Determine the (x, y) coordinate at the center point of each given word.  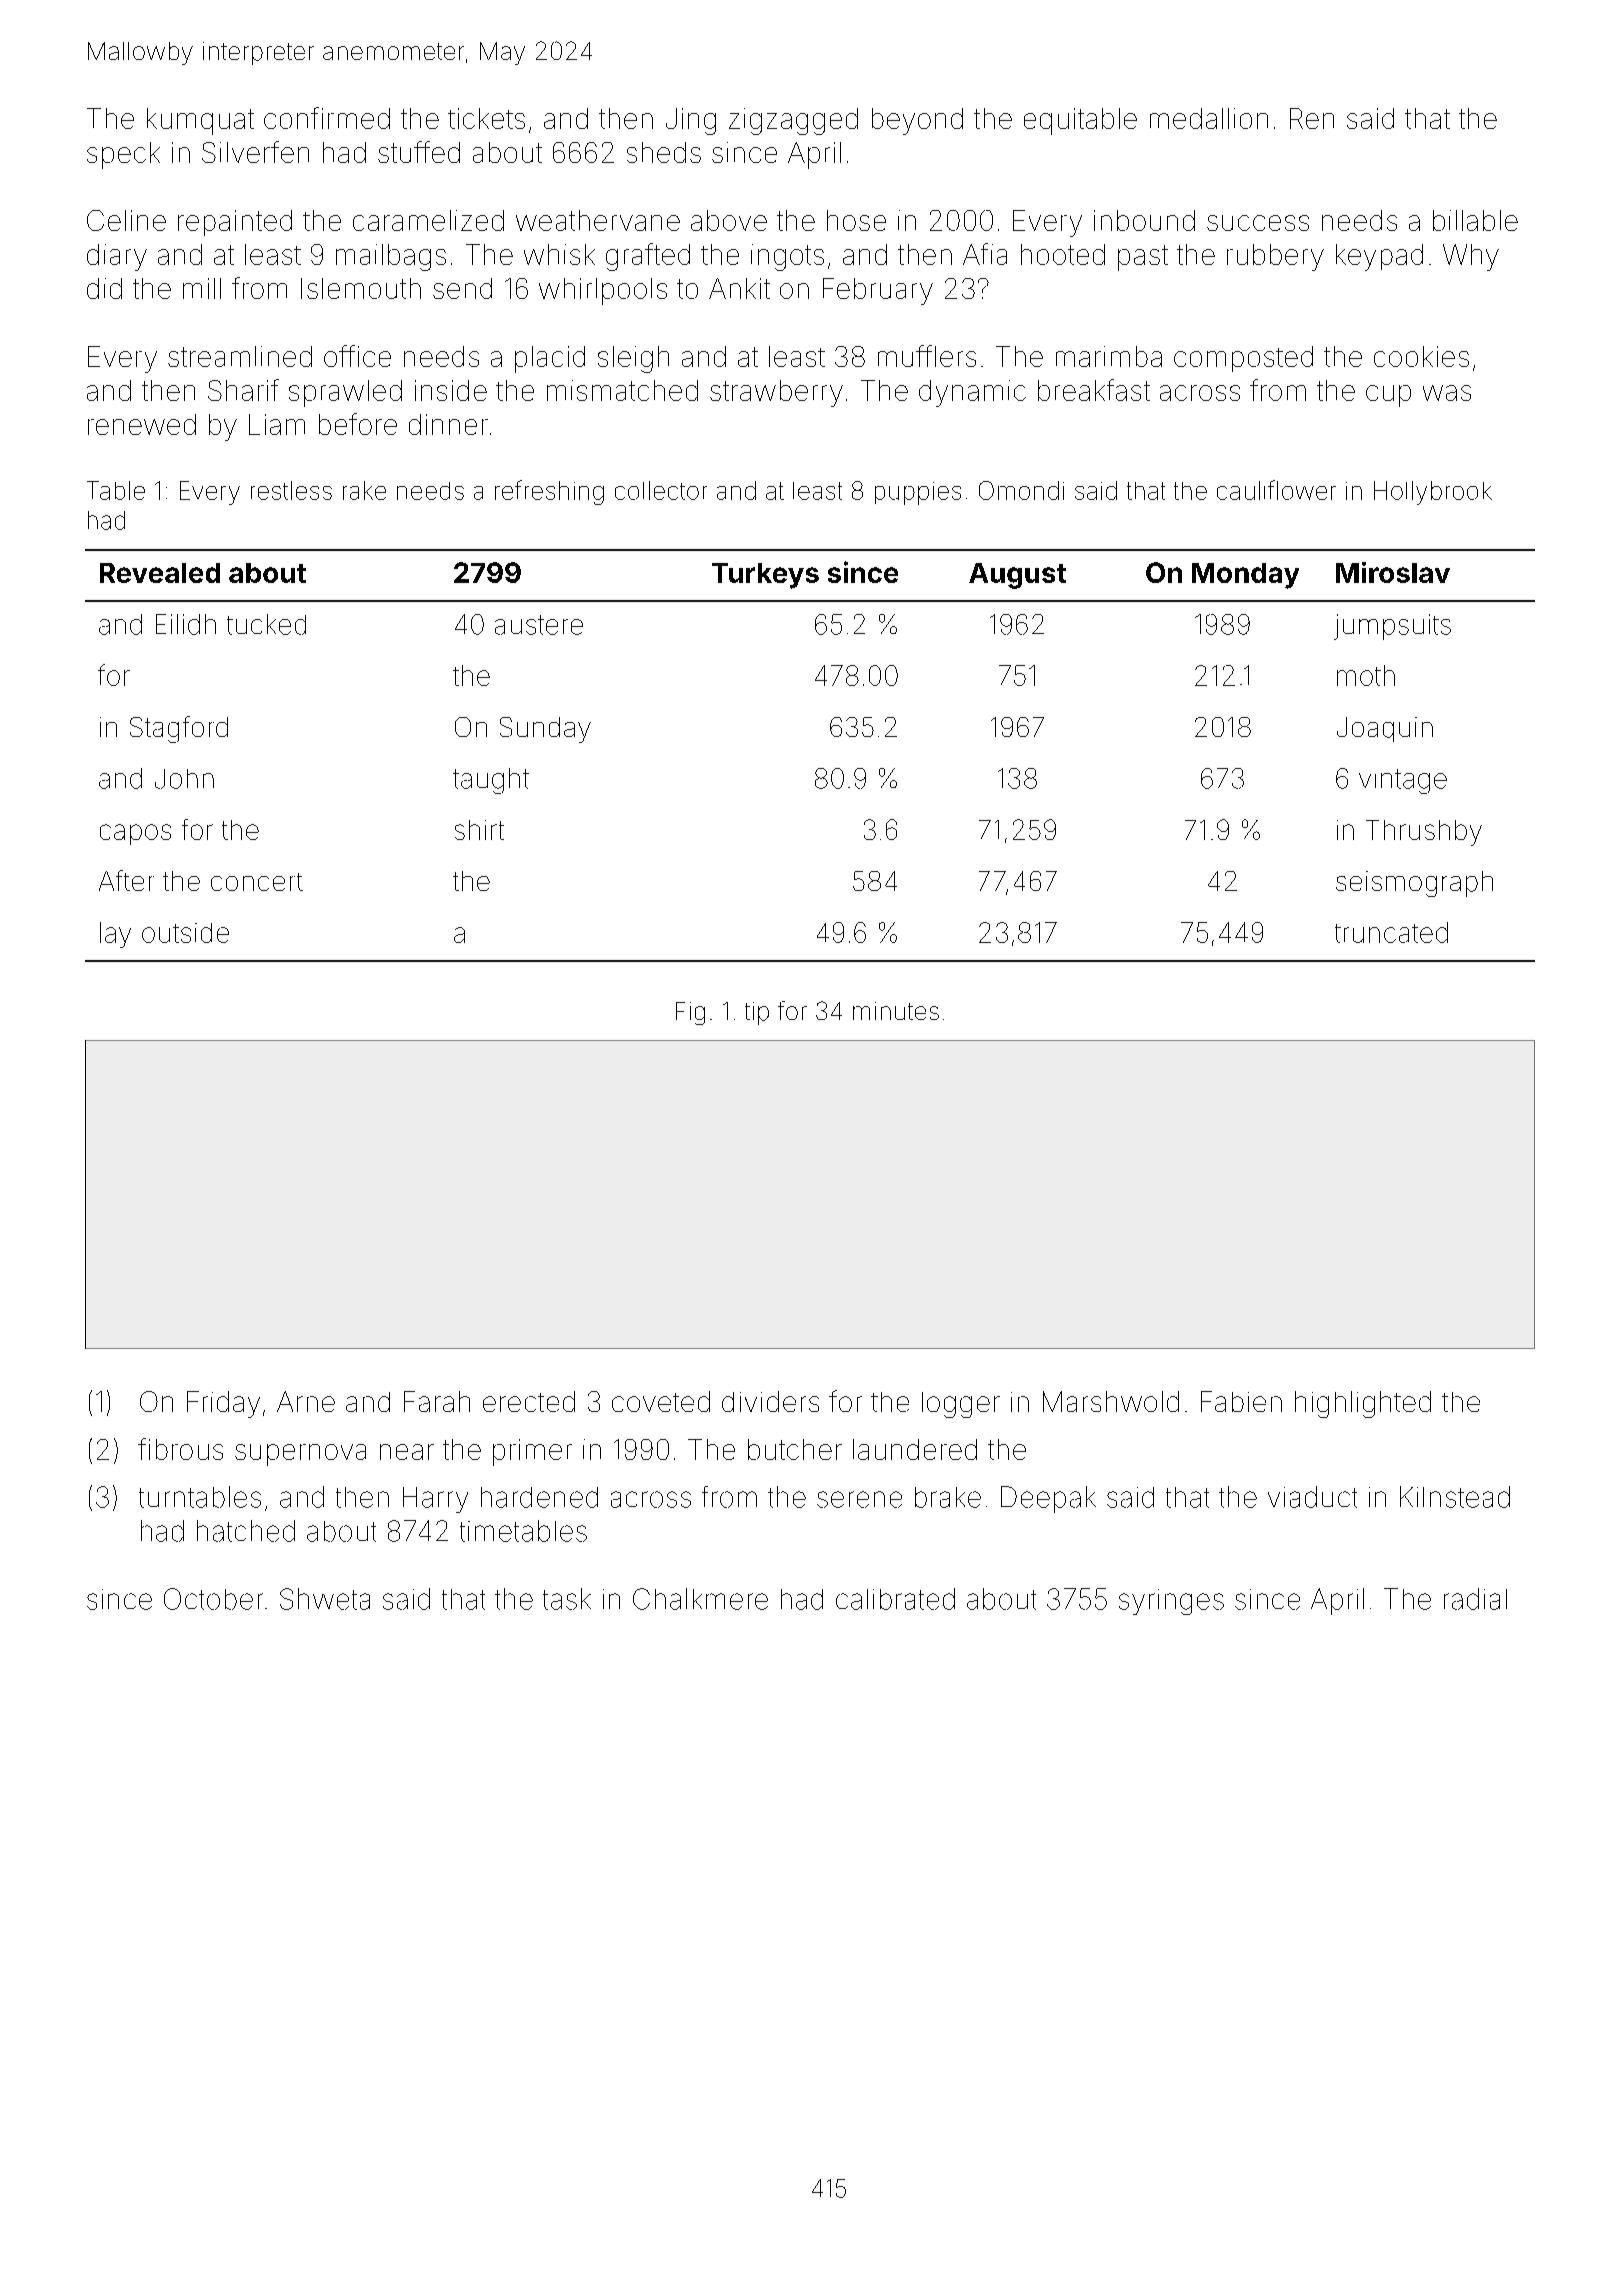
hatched (246, 1531)
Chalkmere (700, 1599)
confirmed (327, 118)
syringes (1171, 1602)
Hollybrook (1433, 493)
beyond (917, 121)
